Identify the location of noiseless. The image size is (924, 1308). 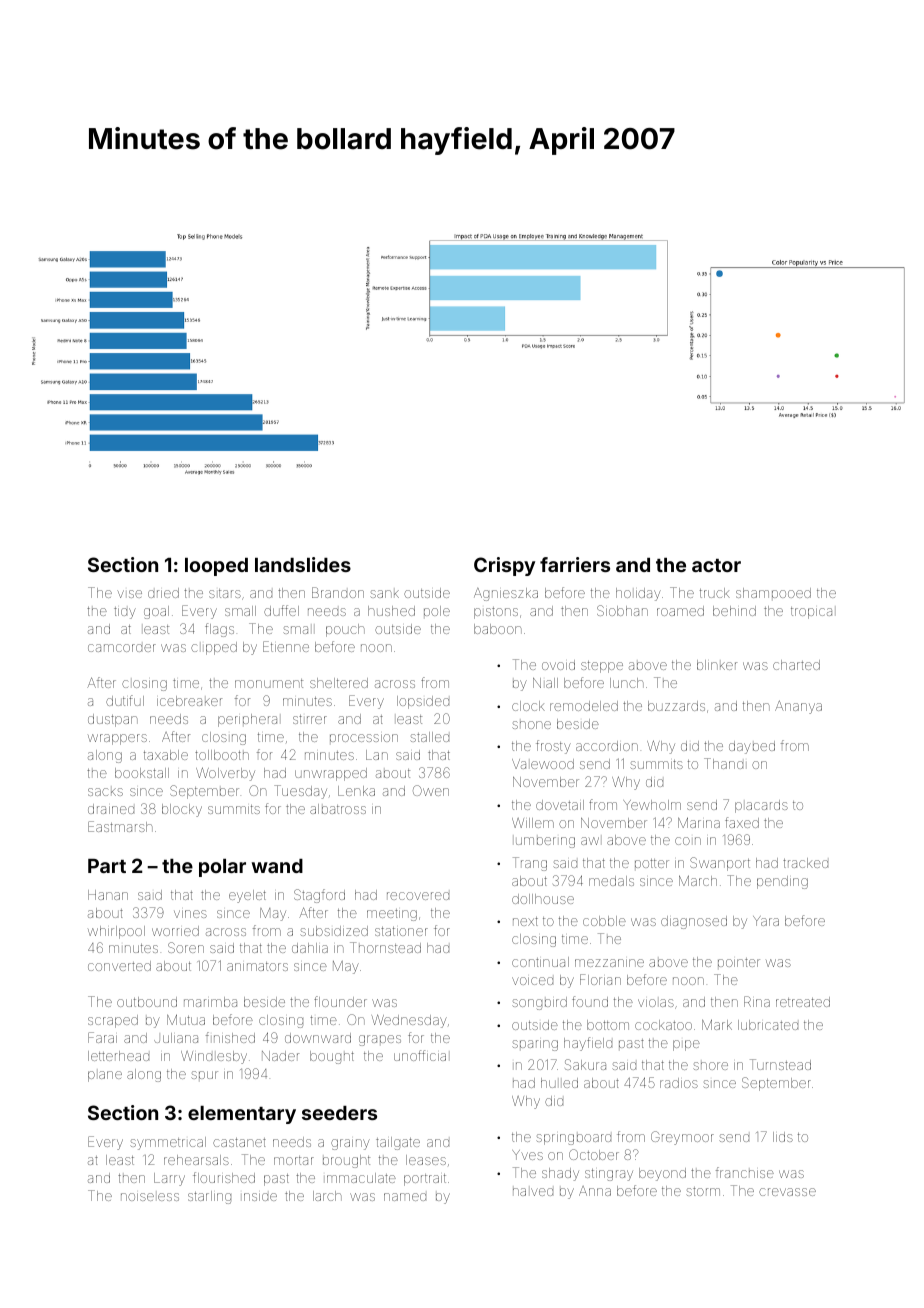
(150, 1197).
